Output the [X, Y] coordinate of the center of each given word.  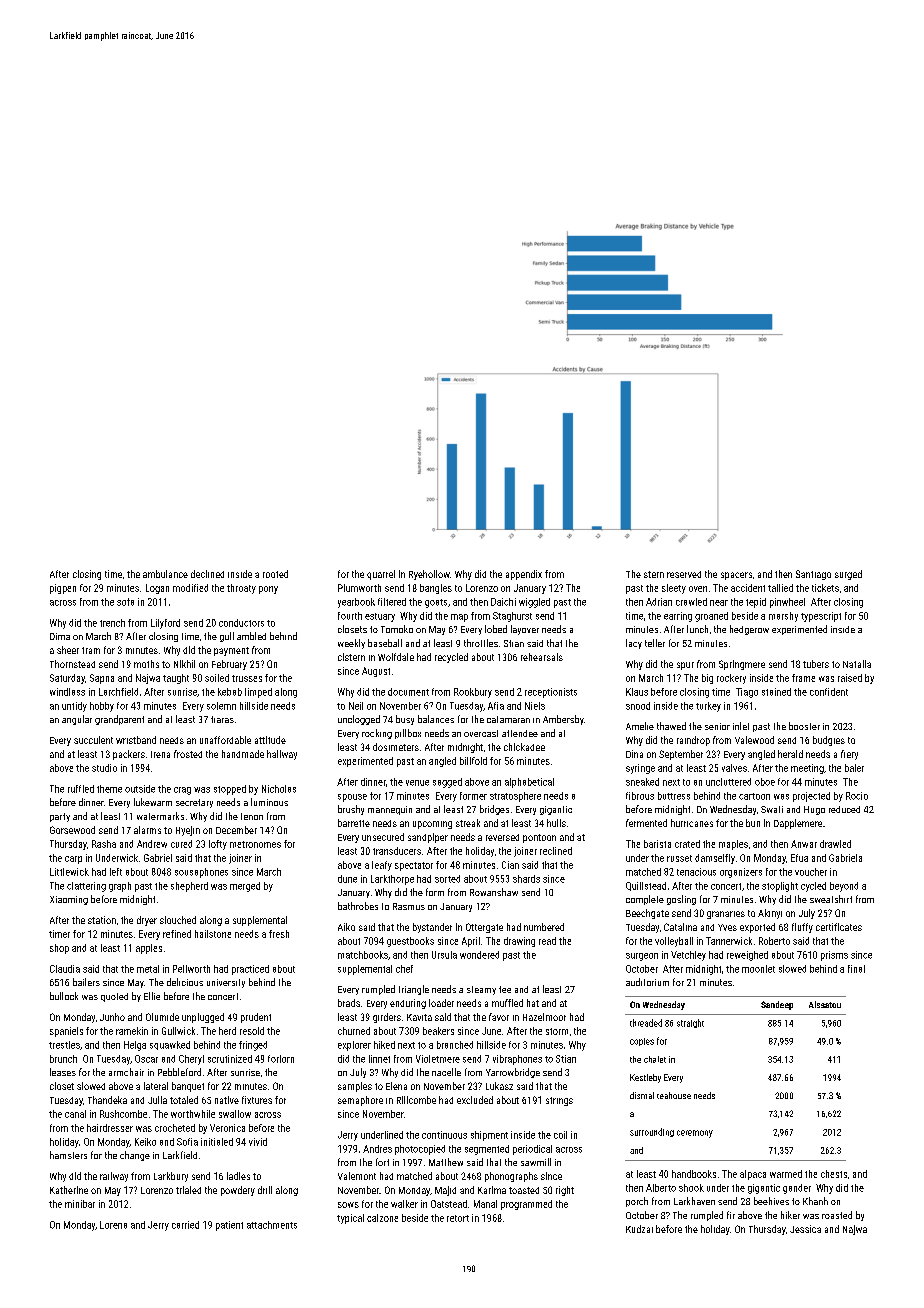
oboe [765, 782]
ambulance [165, 574]
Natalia [857, 664]
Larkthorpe [392, 880]
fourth [350, 616]
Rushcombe [123, 1114]
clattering [86, 887]
